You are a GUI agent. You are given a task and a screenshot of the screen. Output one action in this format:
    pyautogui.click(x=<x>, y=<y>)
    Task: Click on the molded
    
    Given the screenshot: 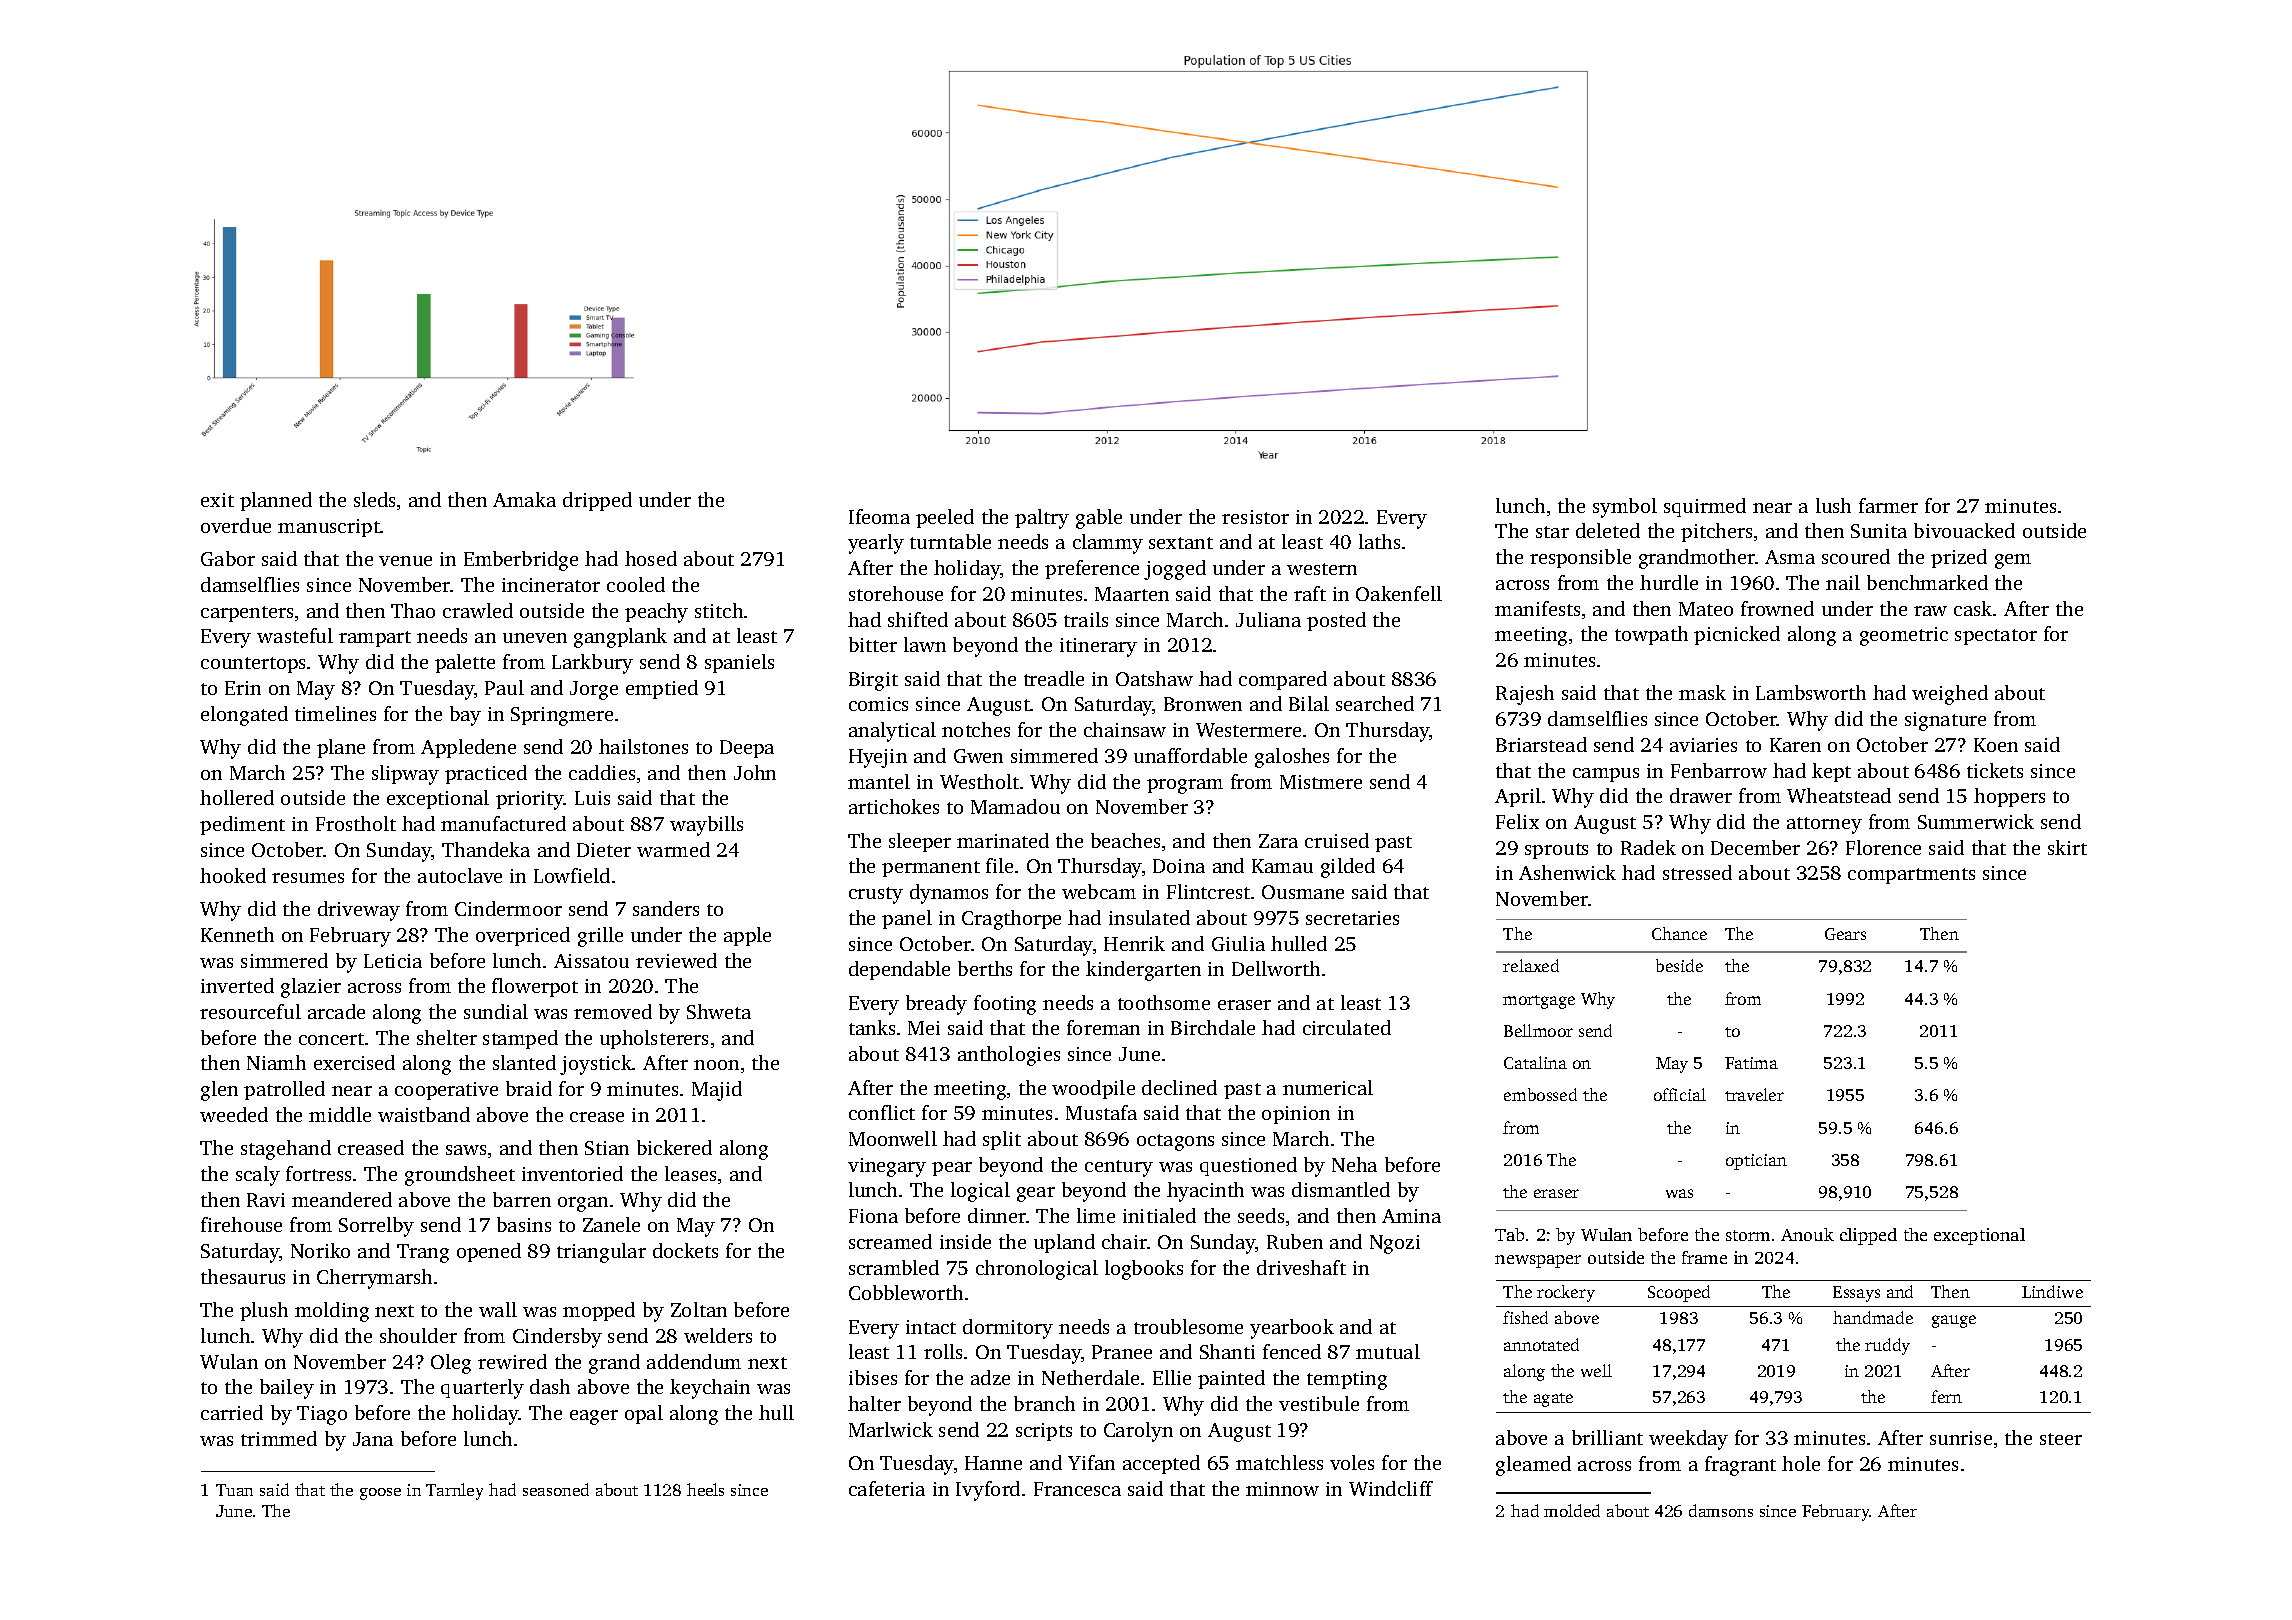 What is the action you would take?
    pyautogui.click(x=1572, y=1510)
